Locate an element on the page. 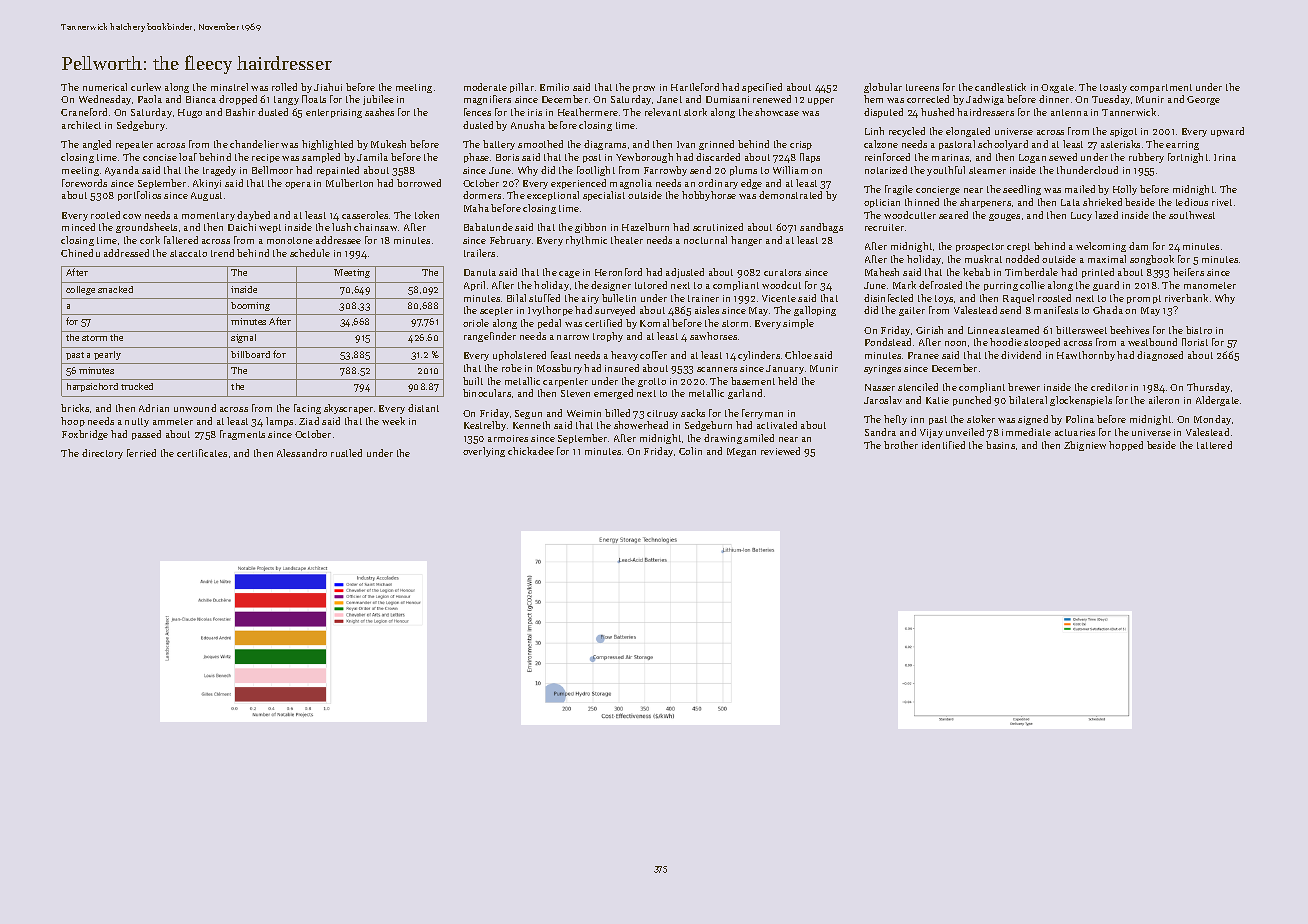  built is located at coordinates (473, 381).
